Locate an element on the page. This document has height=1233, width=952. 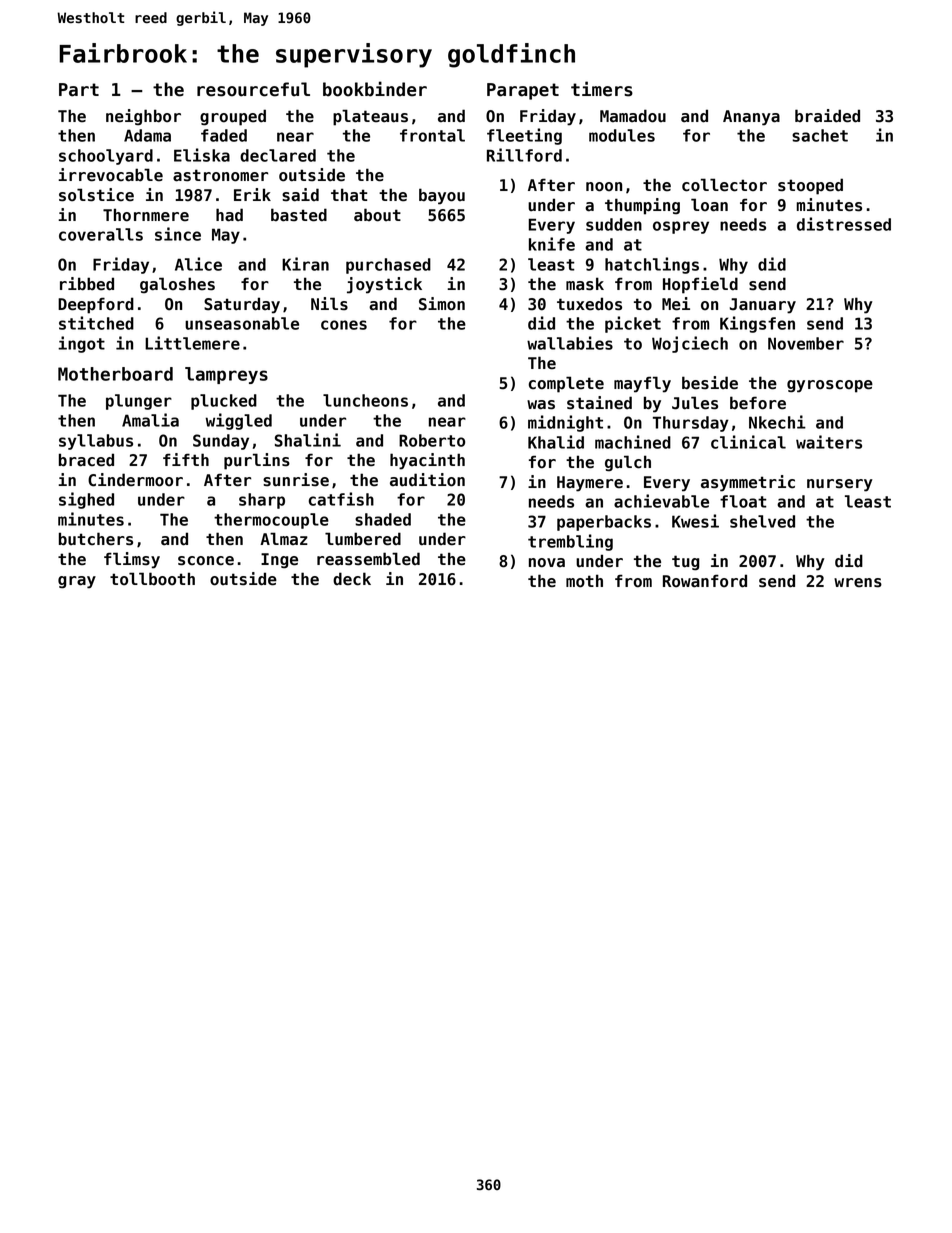
timers is located at coordinates (602, 89).
